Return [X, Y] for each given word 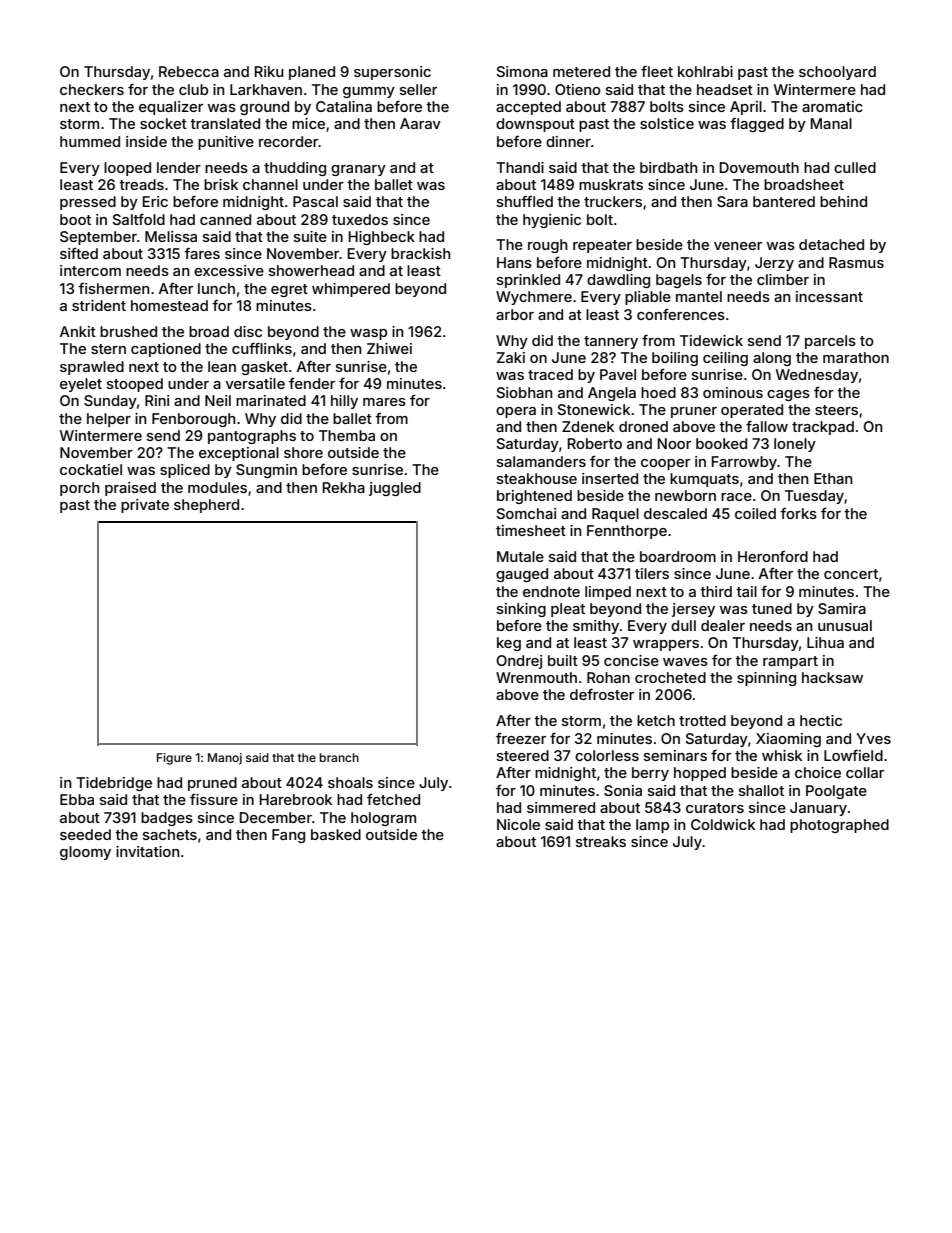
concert [851, 574]
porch [80, 489]
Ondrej [519, 662]
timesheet [531, 530]
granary [358, 170]
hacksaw [832, 677]
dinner [568, 141]
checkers [92, 89]
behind [843, 201]
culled [855, 167]
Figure [174, 759]
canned [225, 219]
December [276, 817]
